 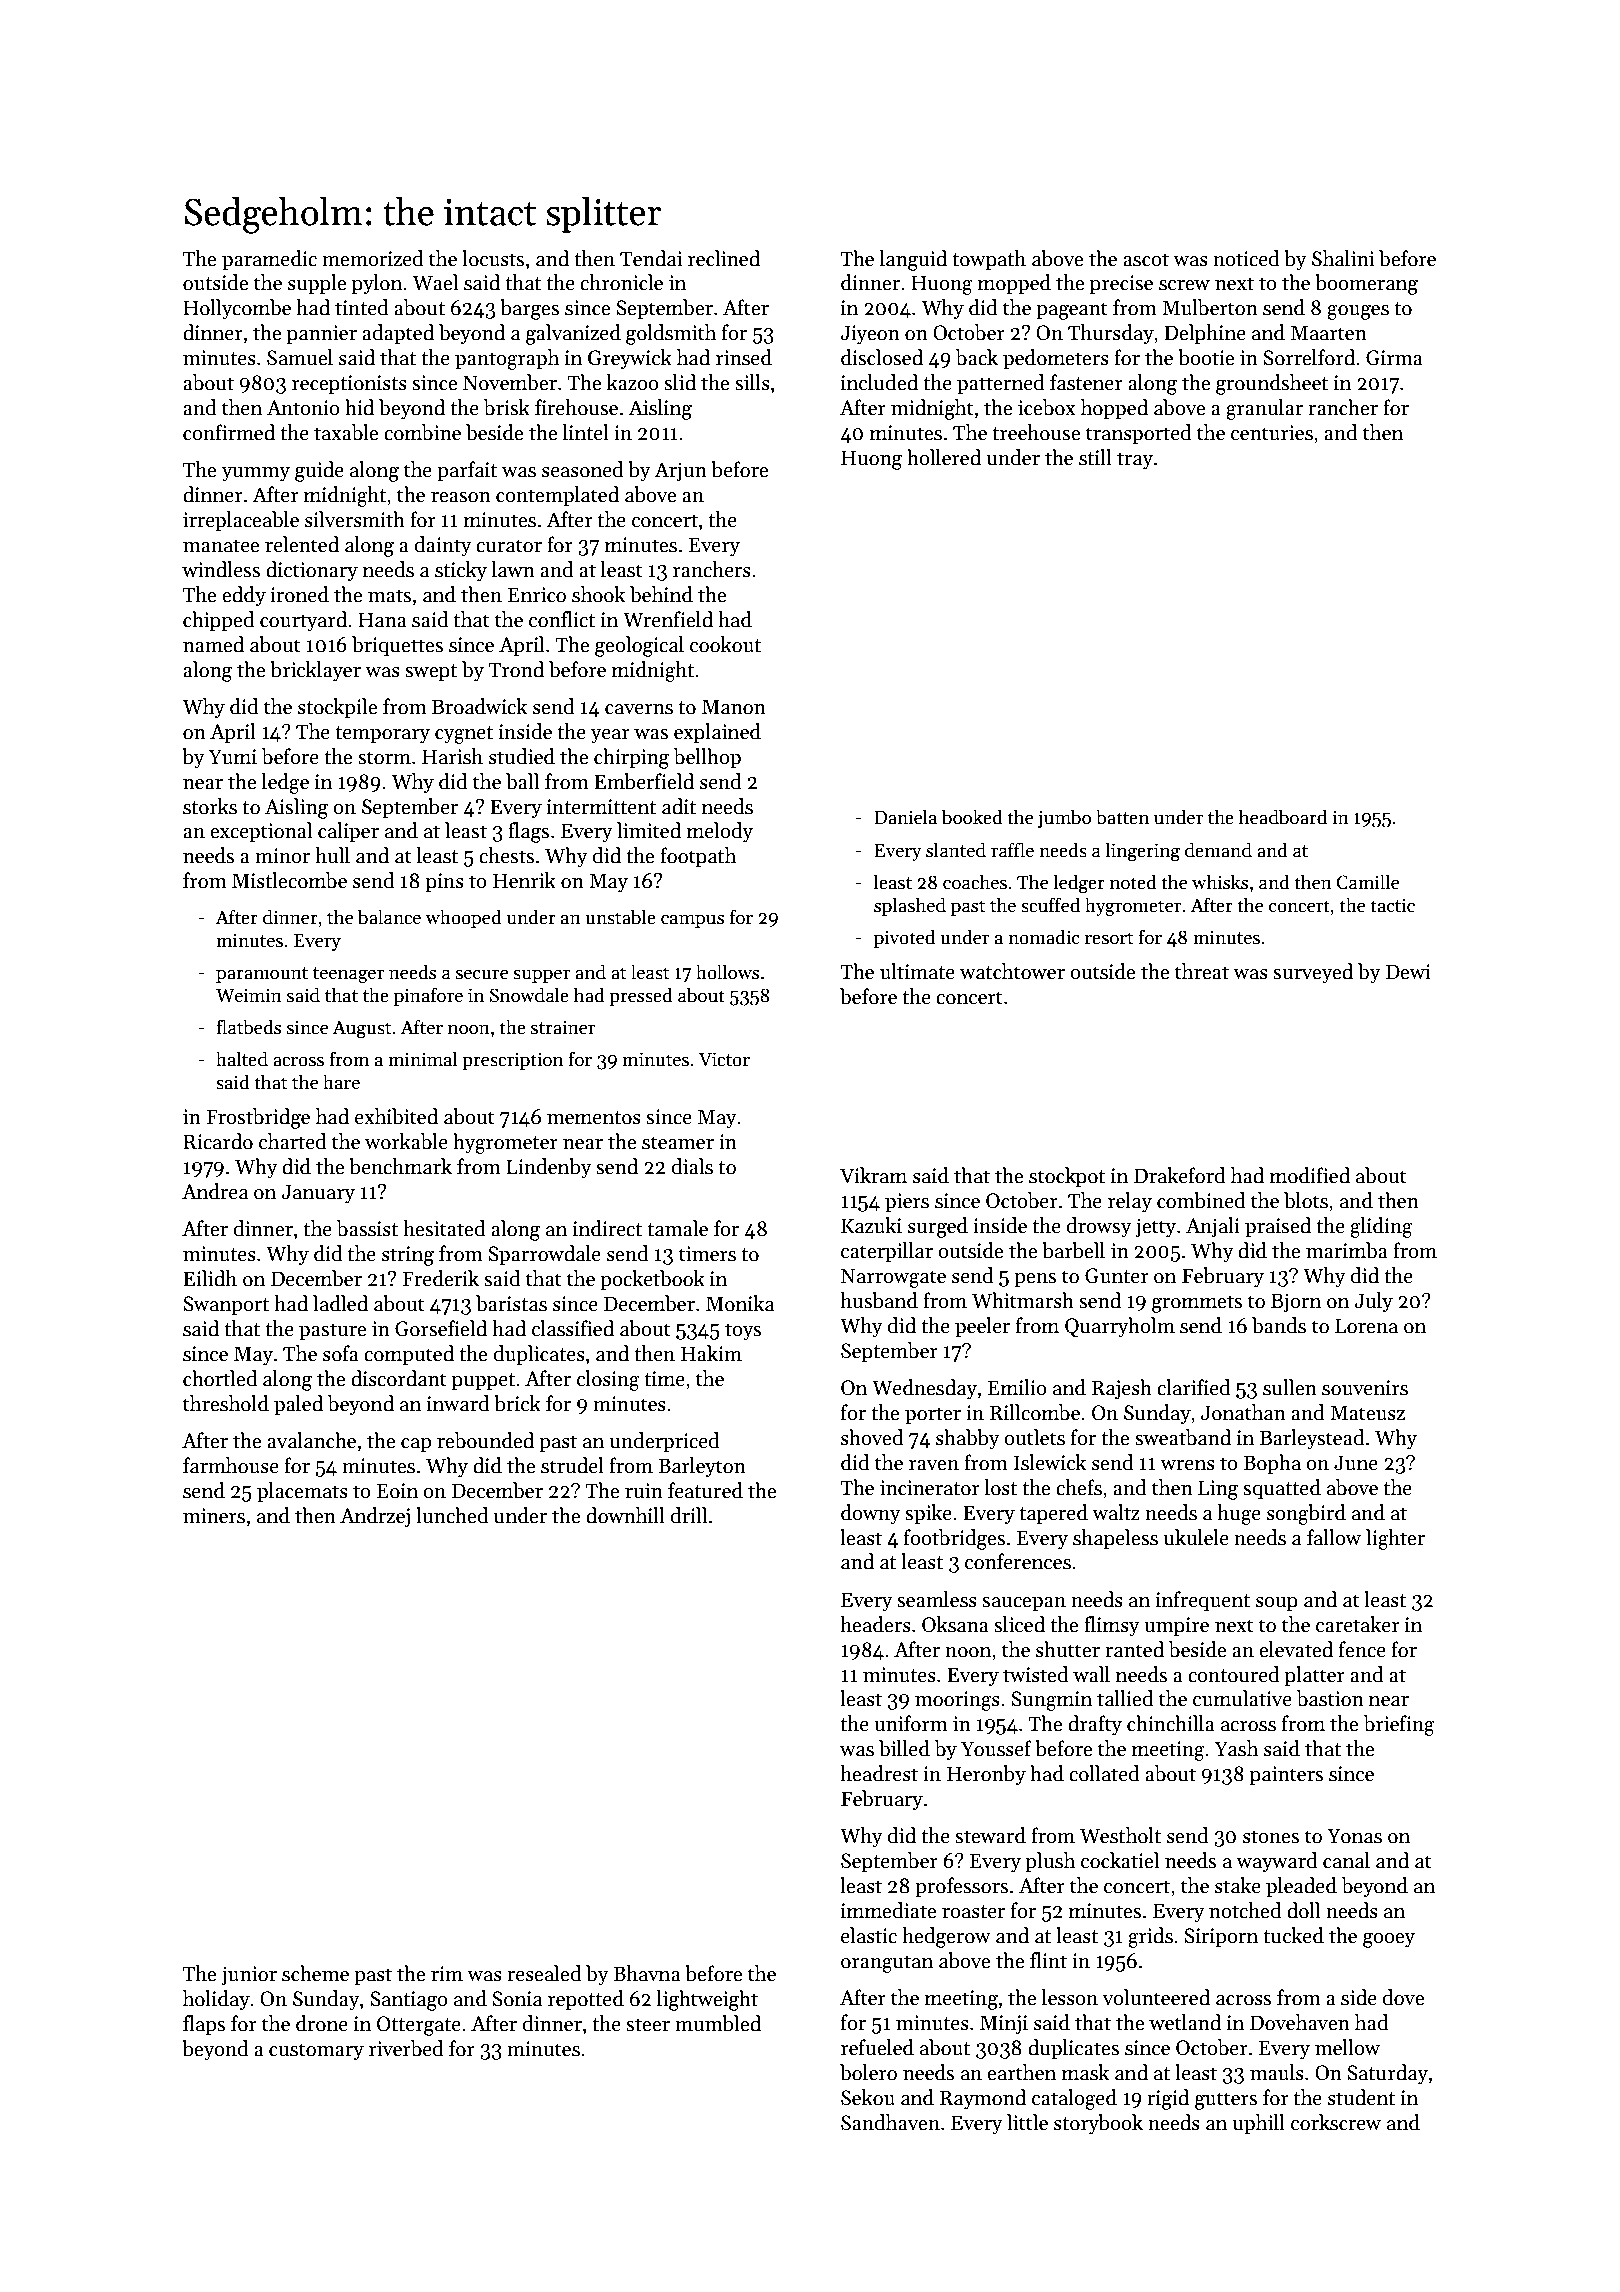 What do you see at coordinates (377, 284) in the screenshot?
I see `pylon` at bounding box center [377, 284].
